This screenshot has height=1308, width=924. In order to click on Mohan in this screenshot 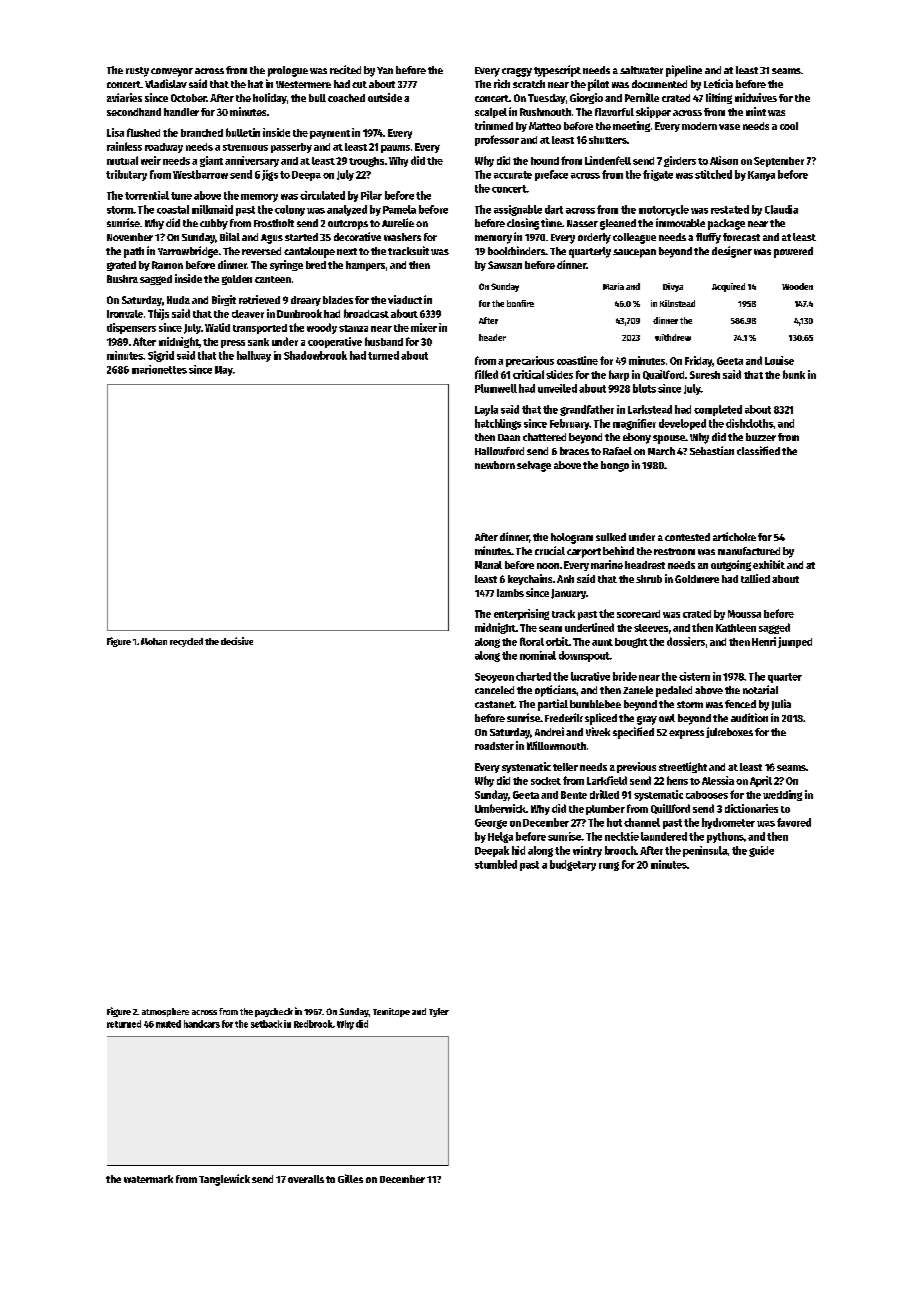, I will do `click(154, 641)`.
